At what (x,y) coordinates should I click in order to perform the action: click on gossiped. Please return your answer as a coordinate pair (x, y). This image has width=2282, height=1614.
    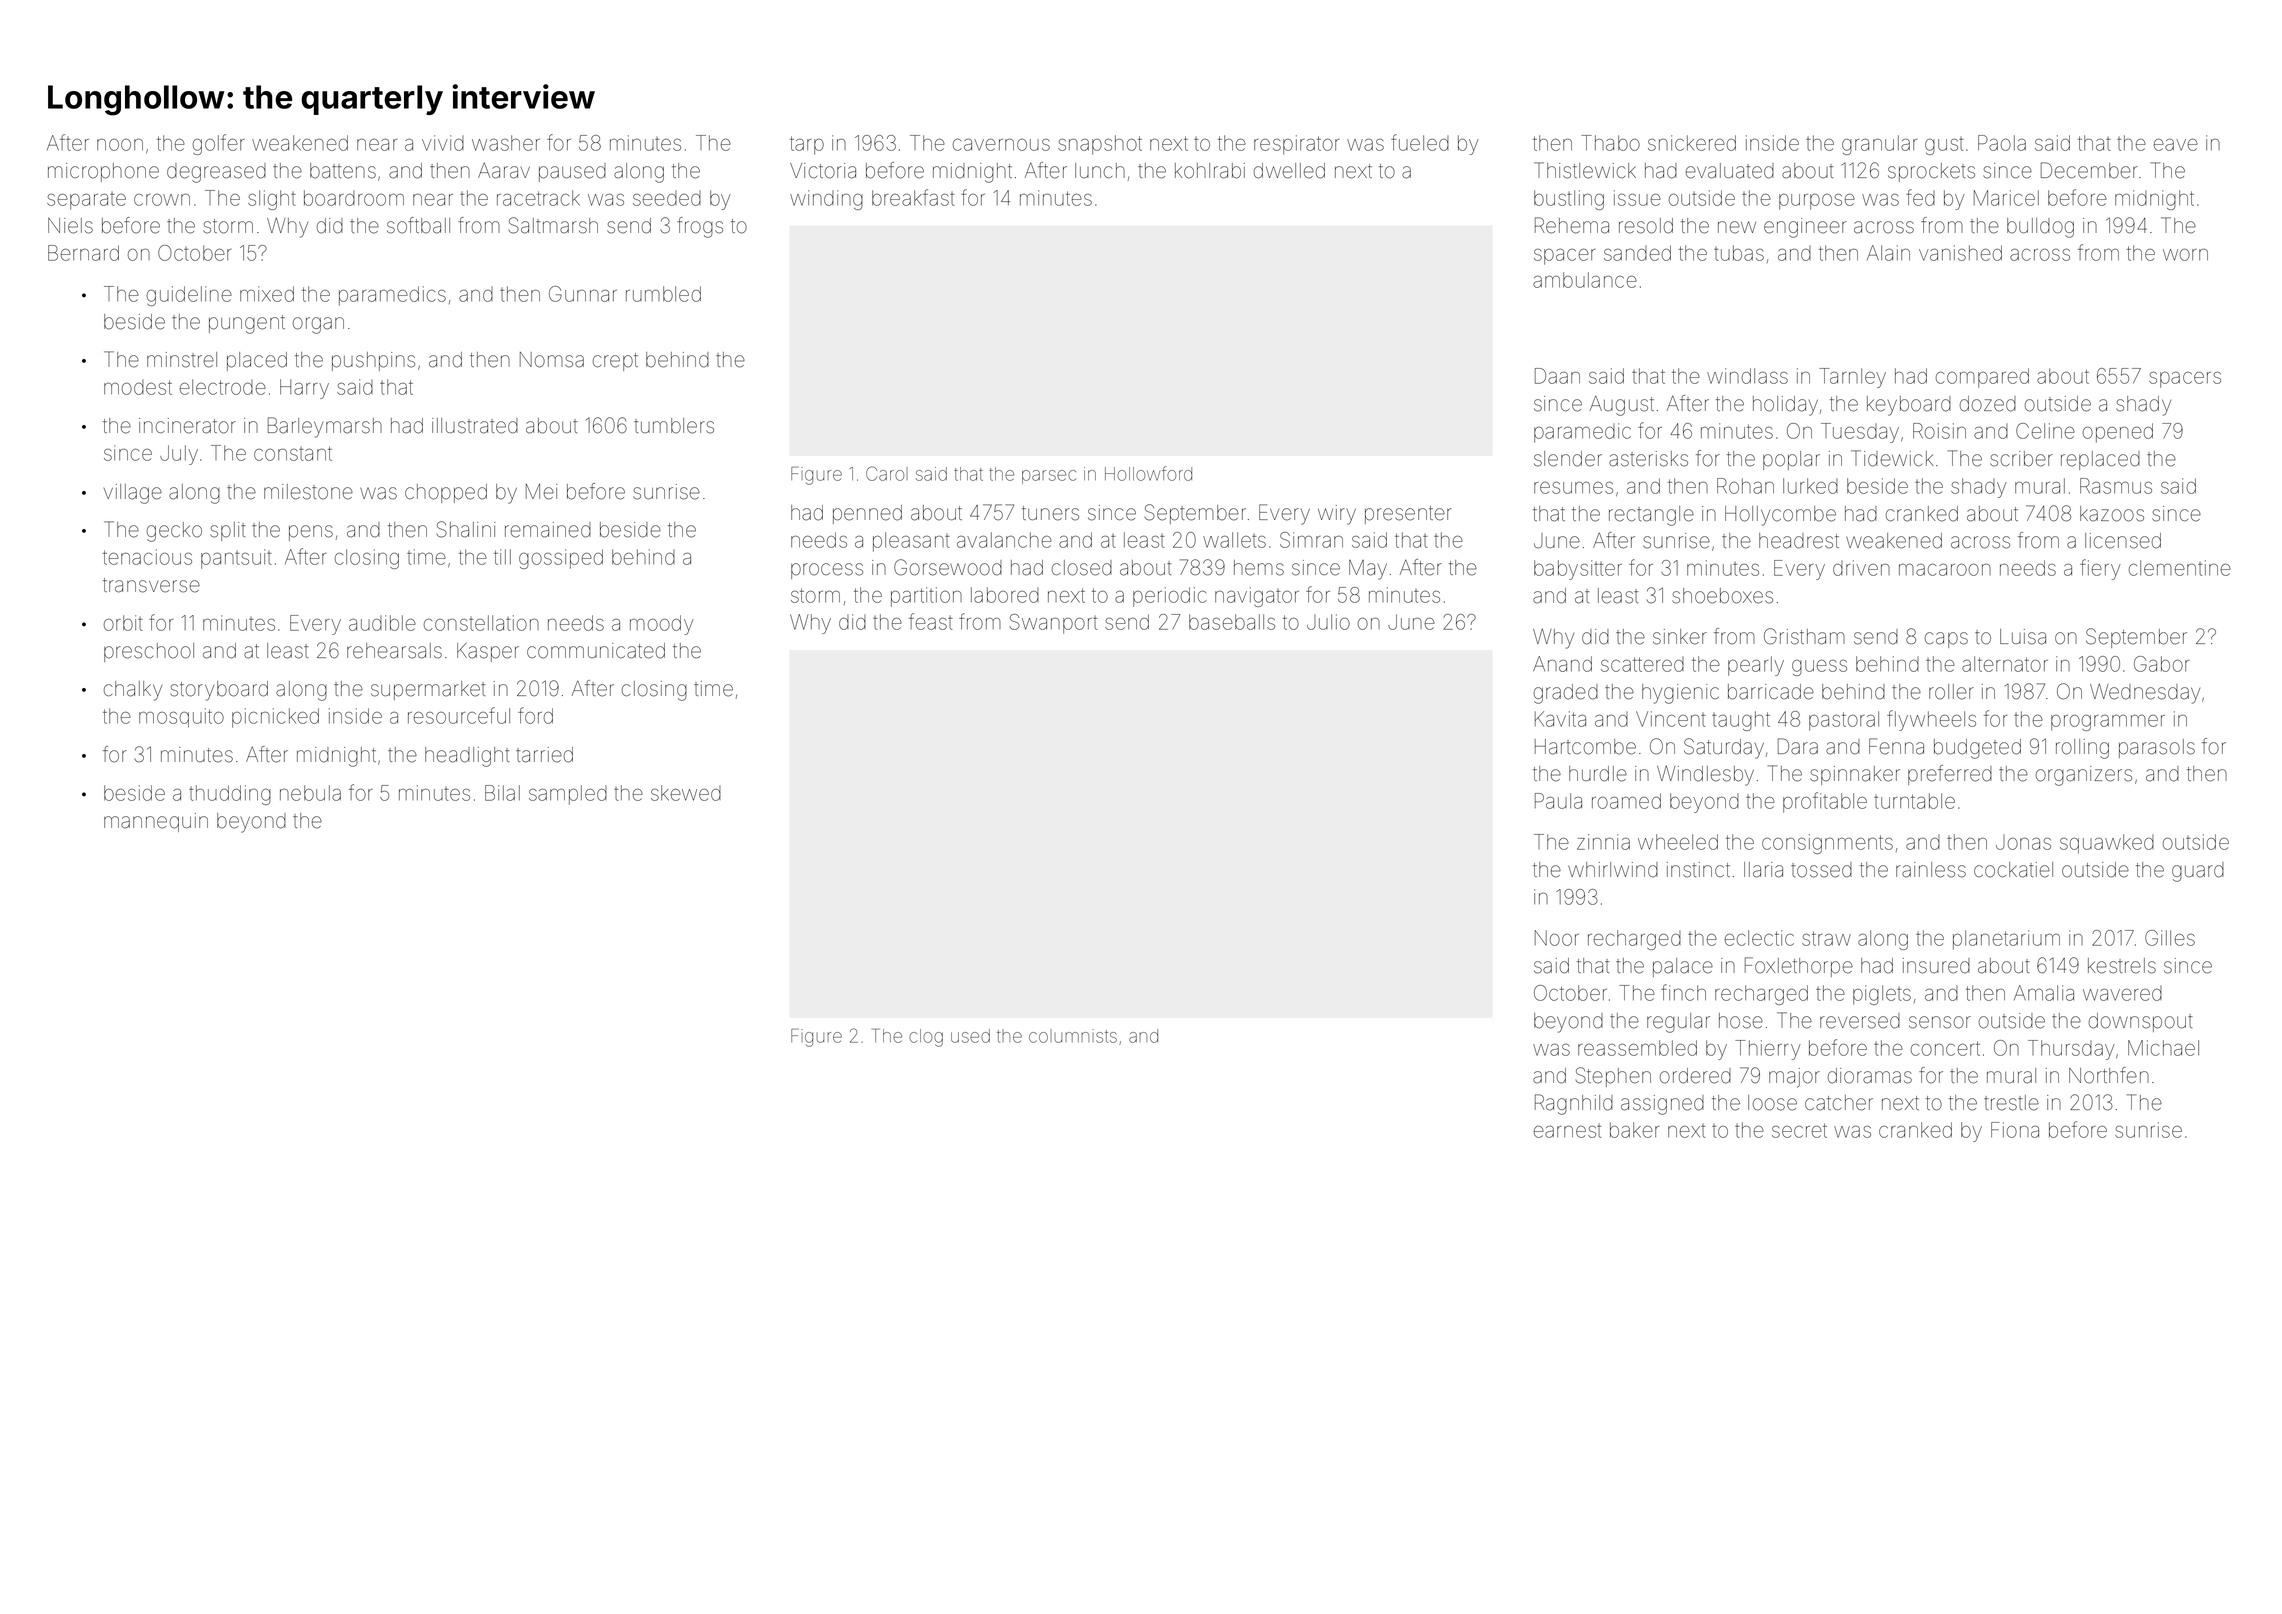
    Looking at the image, I should click on (561, 559).
